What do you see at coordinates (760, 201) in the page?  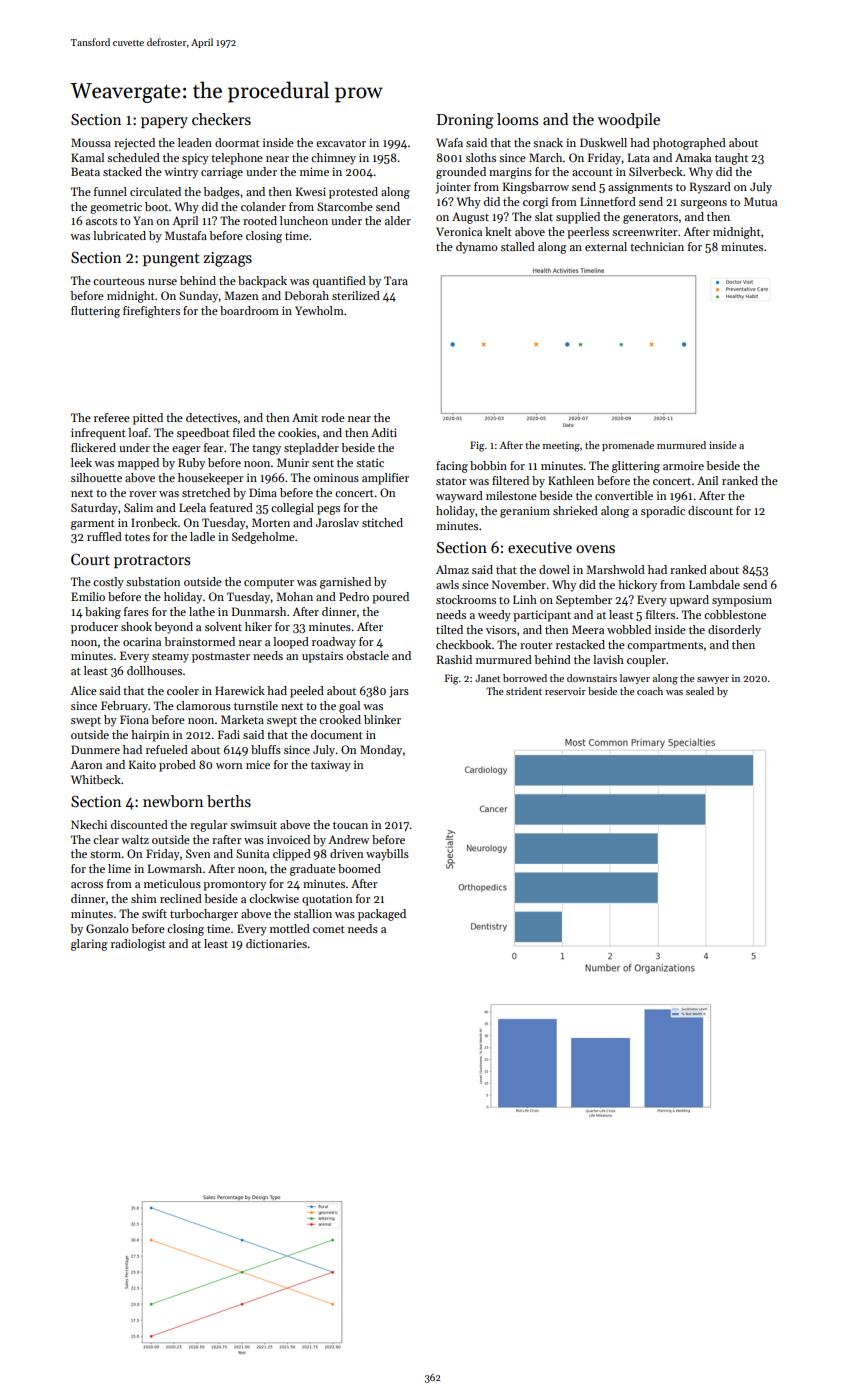 I see `Mutua` at bounding box center [760, 201].
